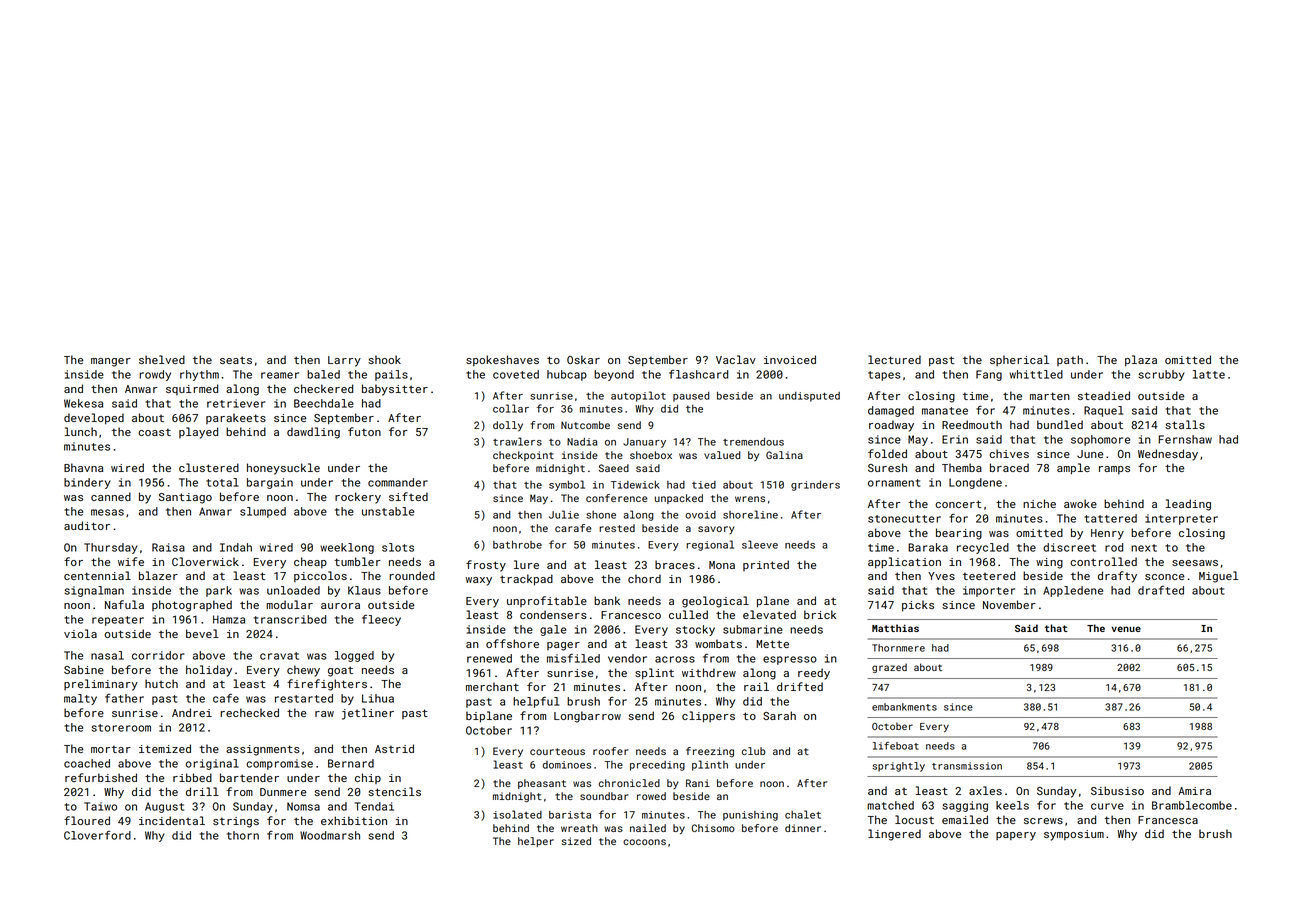 This screenshot has height=924, width=1308. I want to click on renewed, so click(489, 658).
